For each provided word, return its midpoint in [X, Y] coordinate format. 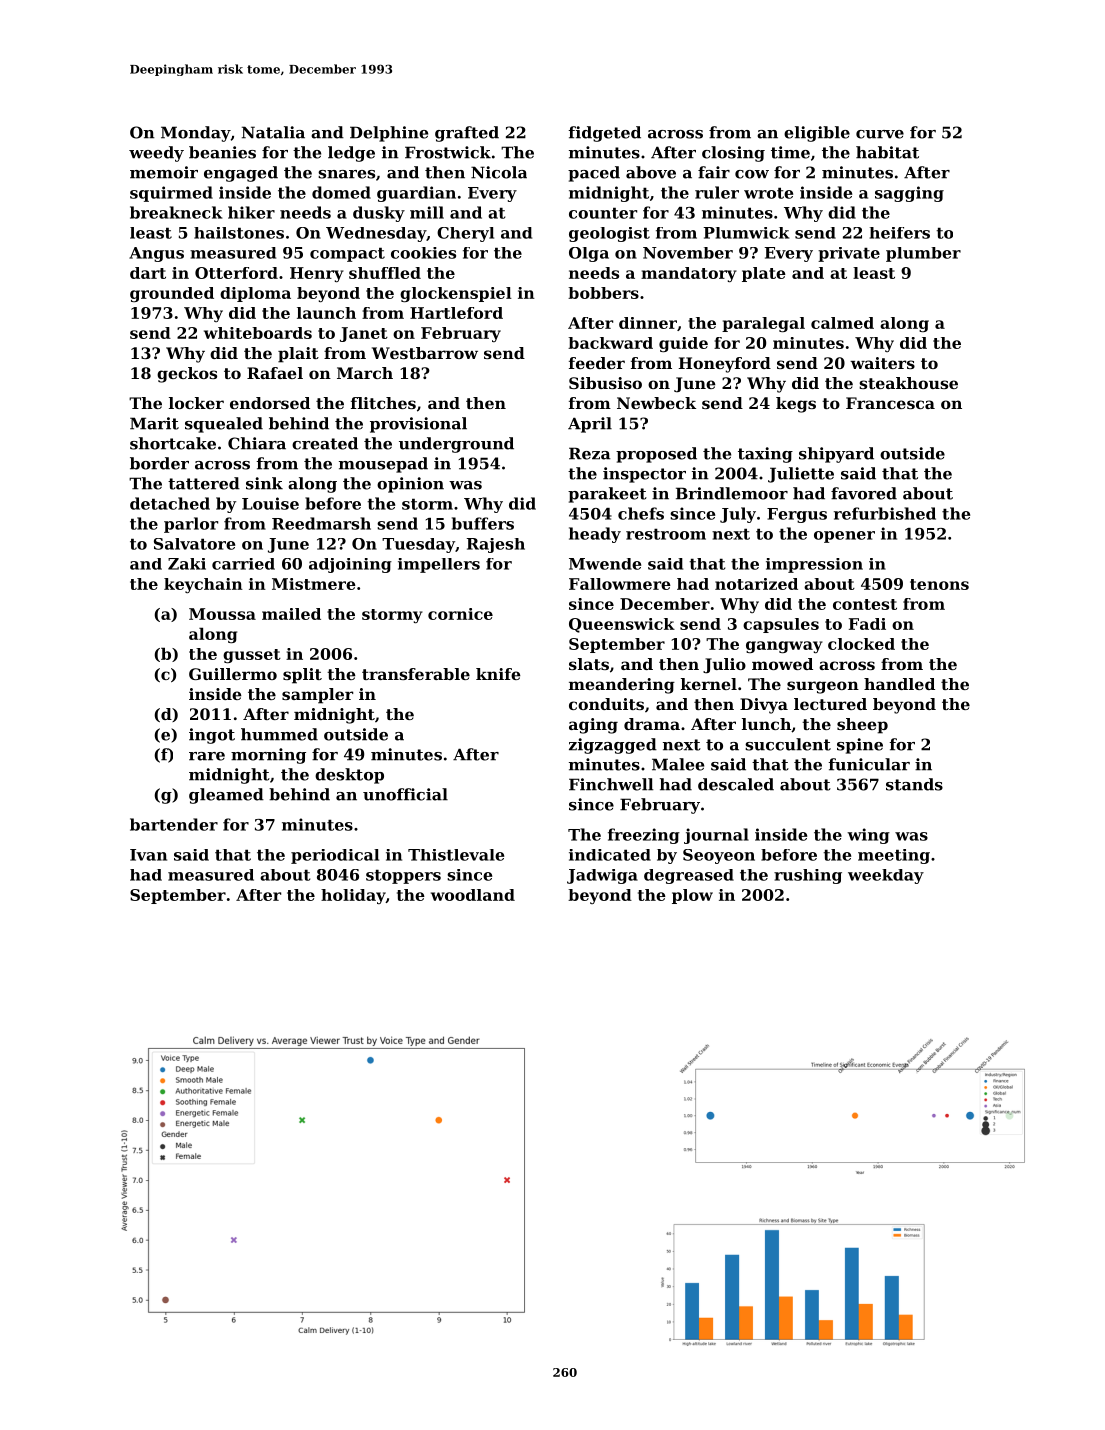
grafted [467, 134]
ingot [212, 736]
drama [652, 724]
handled [899, 684]
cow [752, 174]
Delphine [389, 134]
